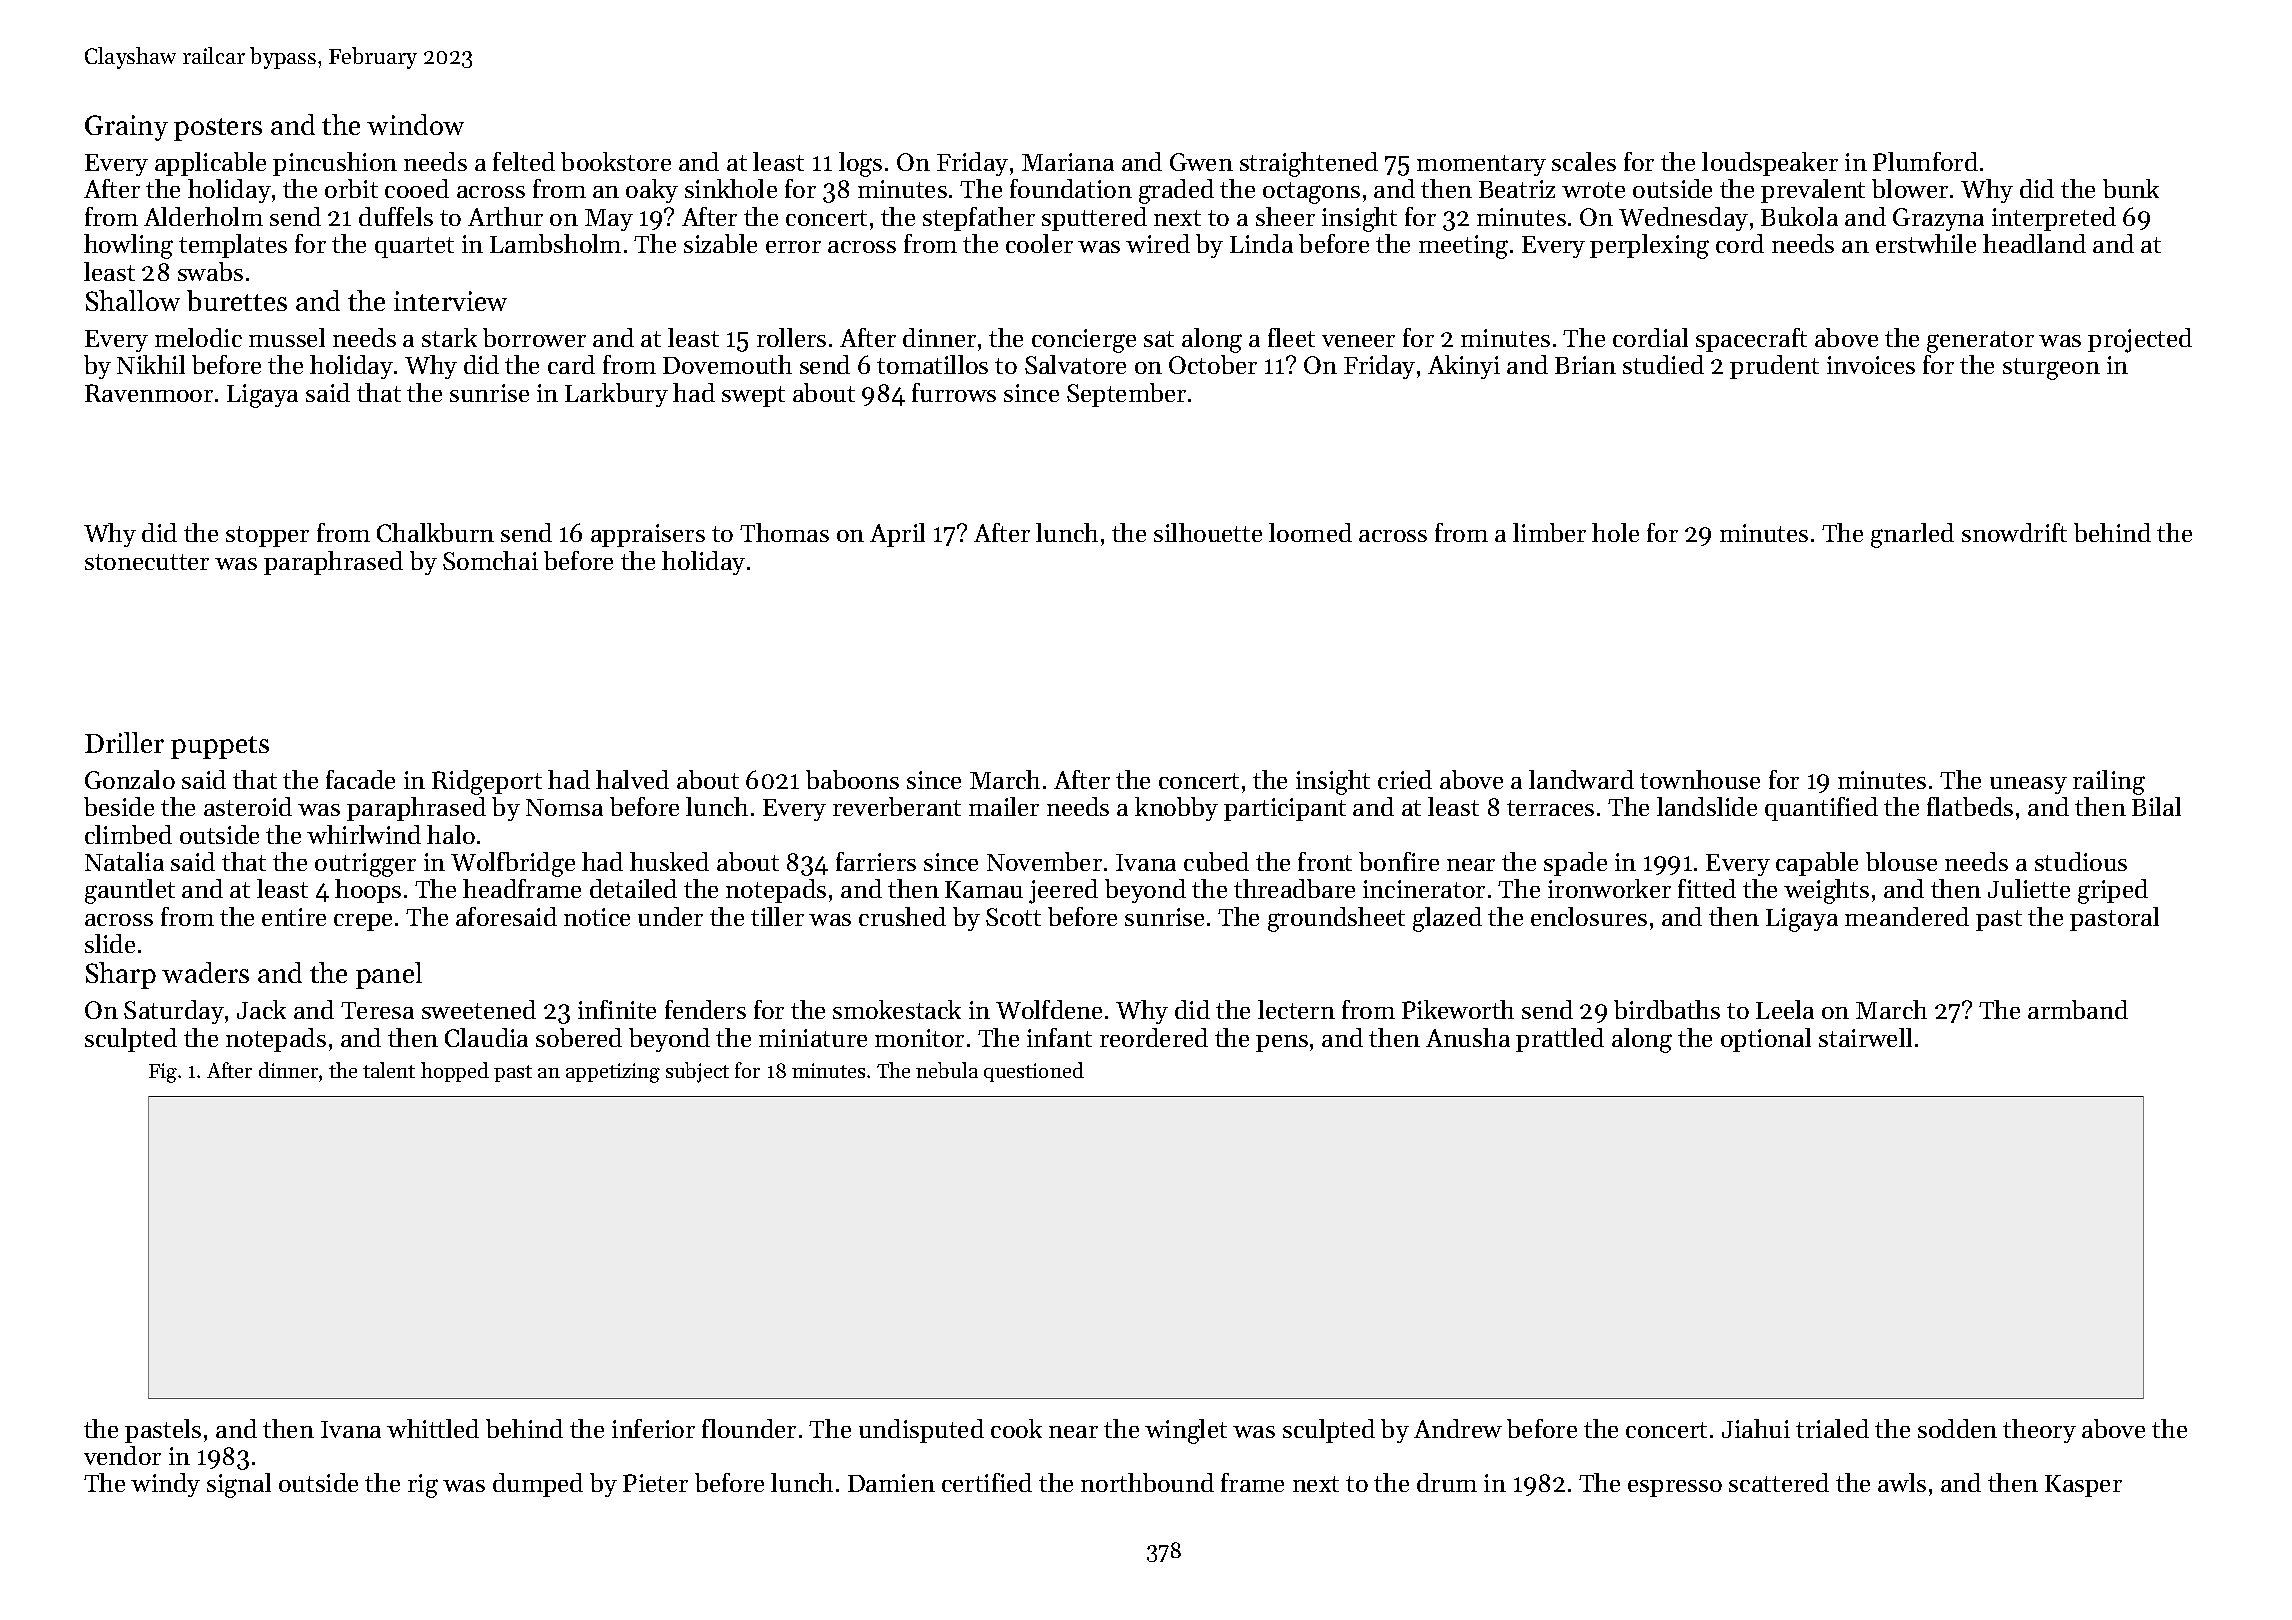 The image size is (2292, 1620). What do you see at coordinates (415, 124) in the page?
I see `window` at bounding box center [415, 124].
